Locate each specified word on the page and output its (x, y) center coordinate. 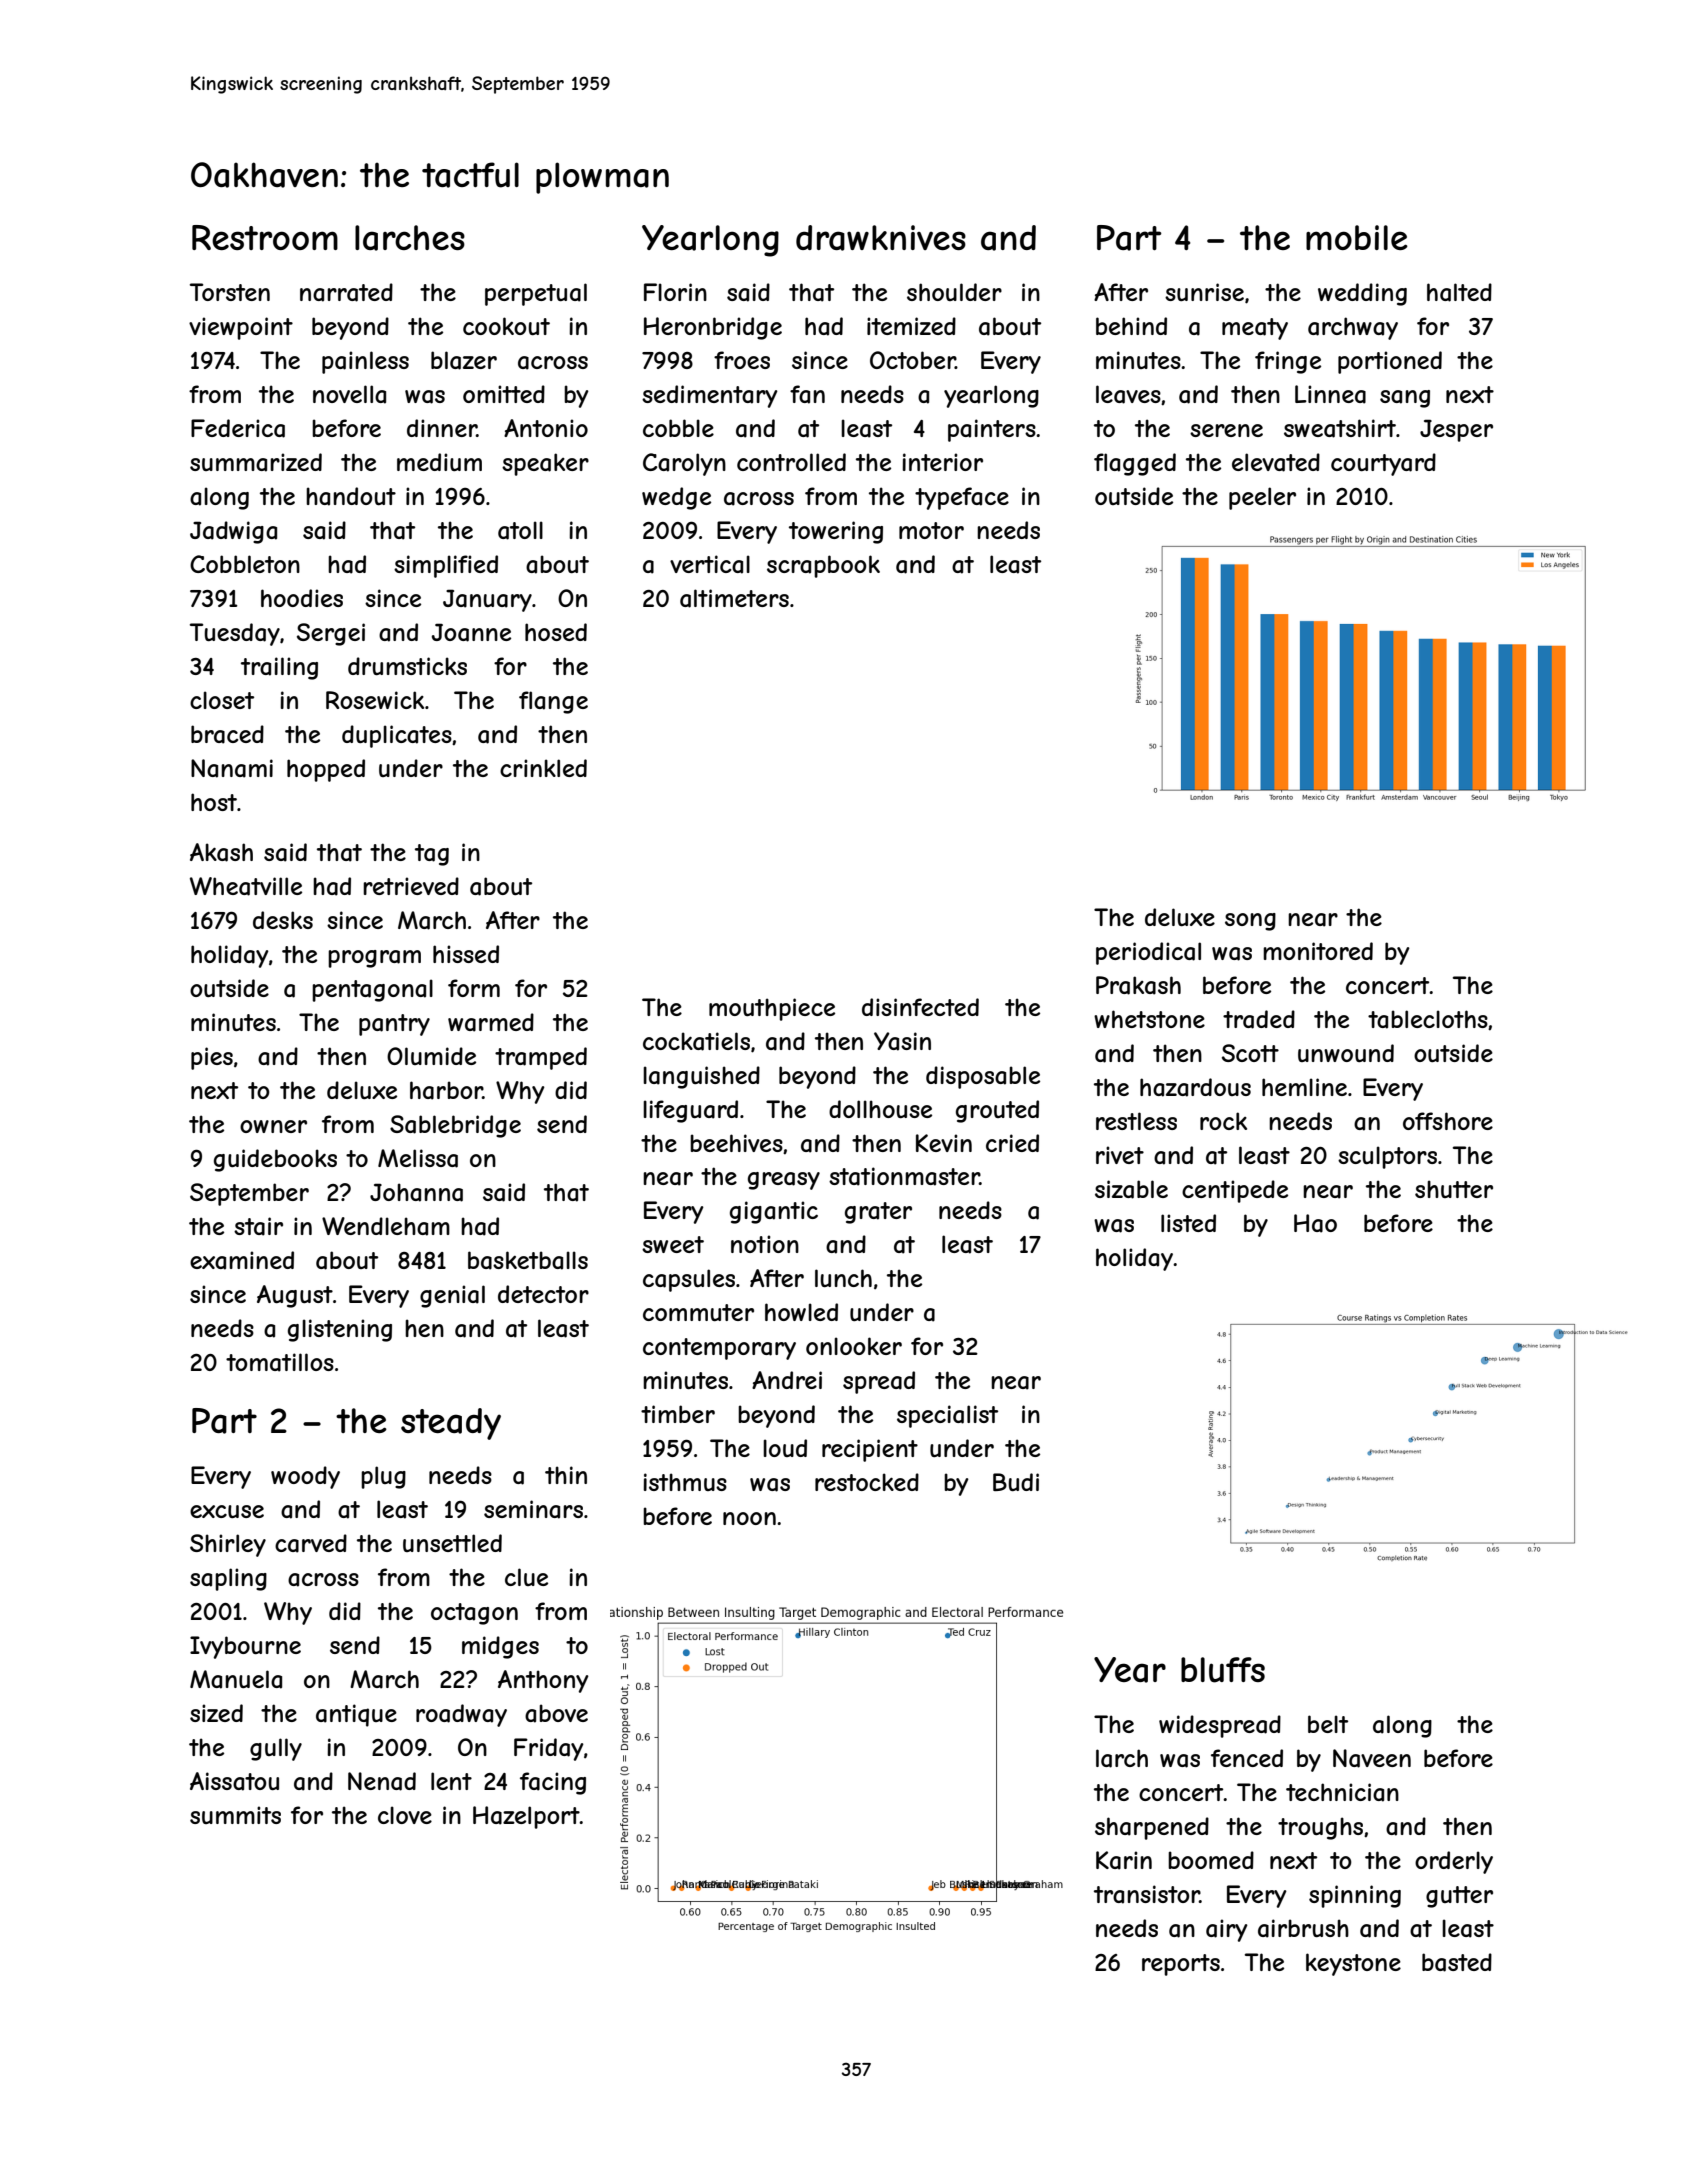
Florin (675, 292)
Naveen (1372, 1758)
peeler (1262, 498)
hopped (326, 770)
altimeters (734, 598)
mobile (1357, 237)
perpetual (536, 294)
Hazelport (526, 1817)
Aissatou (234, 1781)
